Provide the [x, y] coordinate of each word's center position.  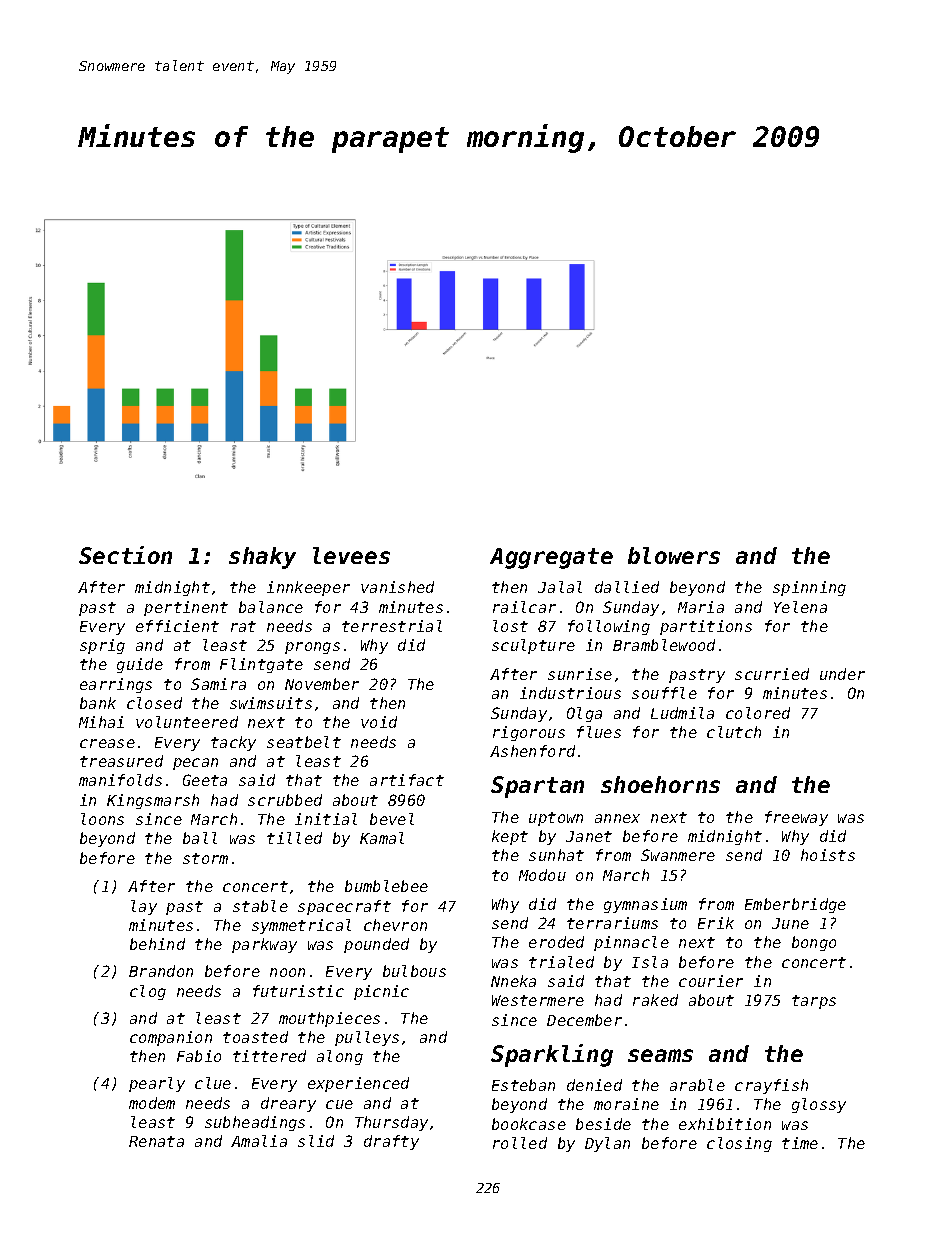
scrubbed [285, 800]
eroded [556, 942]
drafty [391, 1142]
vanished [397, 587]
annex [617, 818]
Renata [156, 1141]
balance [271, 607]
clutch [734, 732]
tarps [814, 1002]
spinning [809, 588]
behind [157, 944]
